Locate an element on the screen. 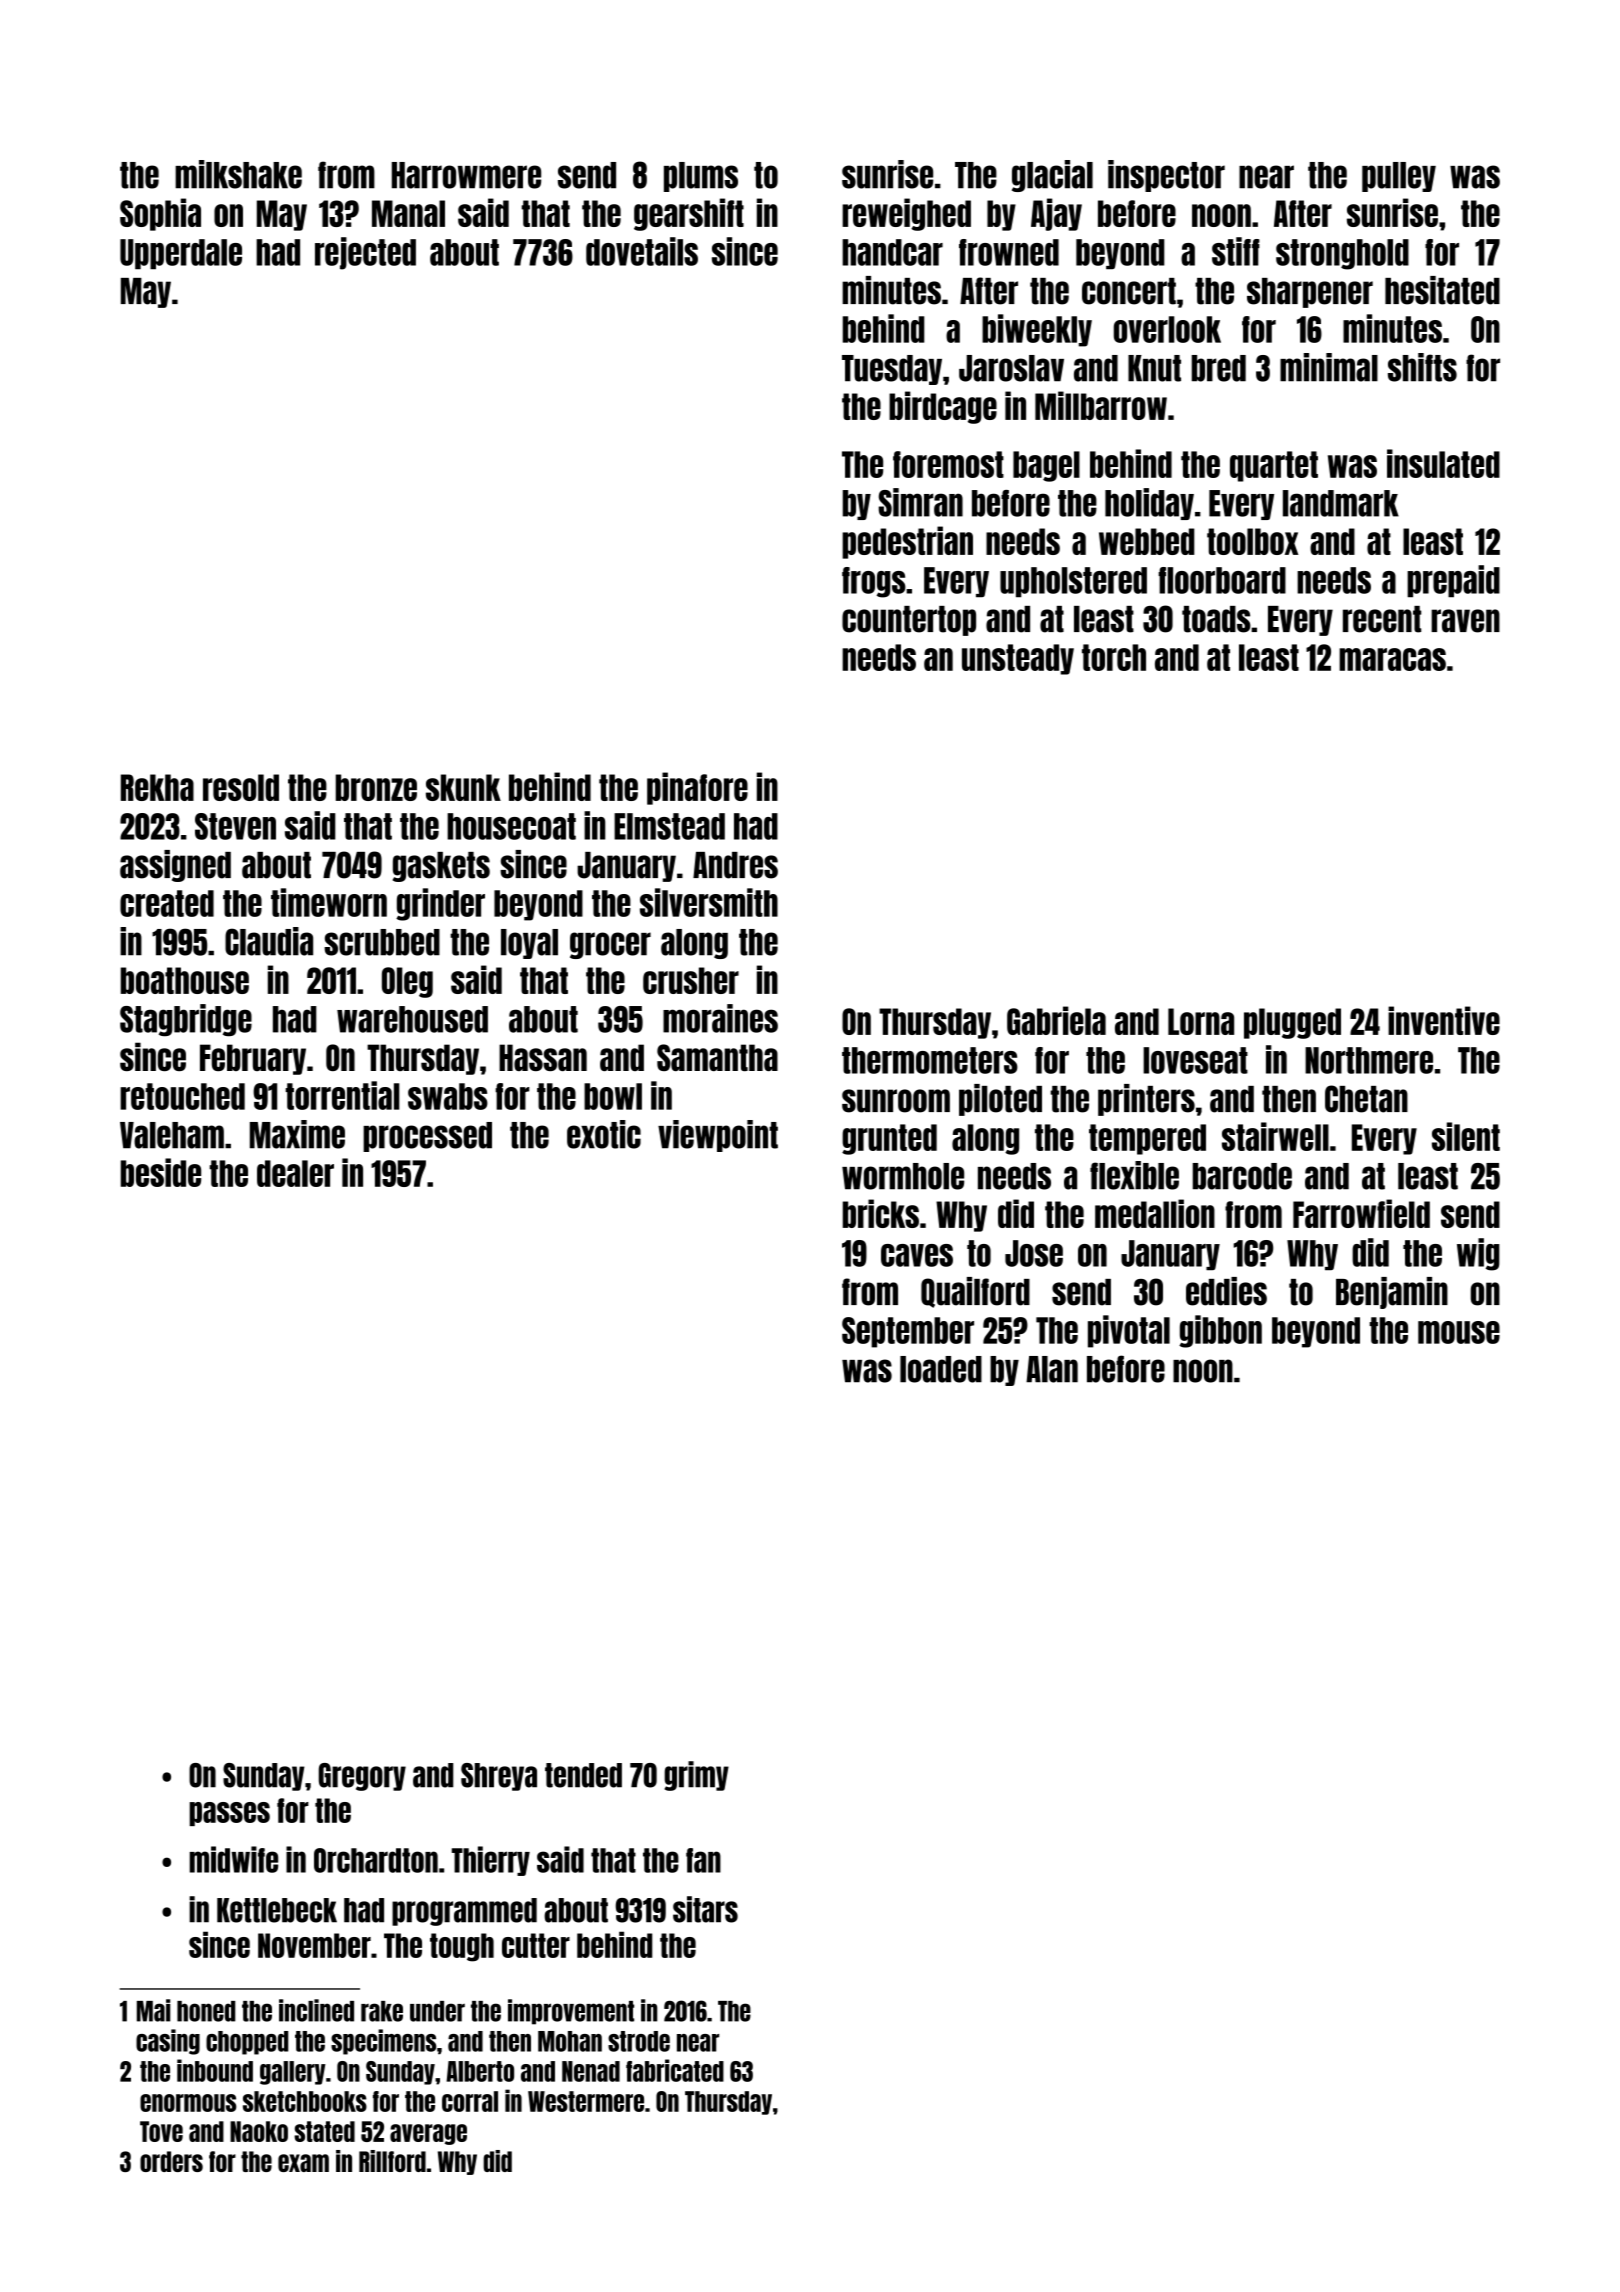  countertop is located at coordinates (909, 621).
